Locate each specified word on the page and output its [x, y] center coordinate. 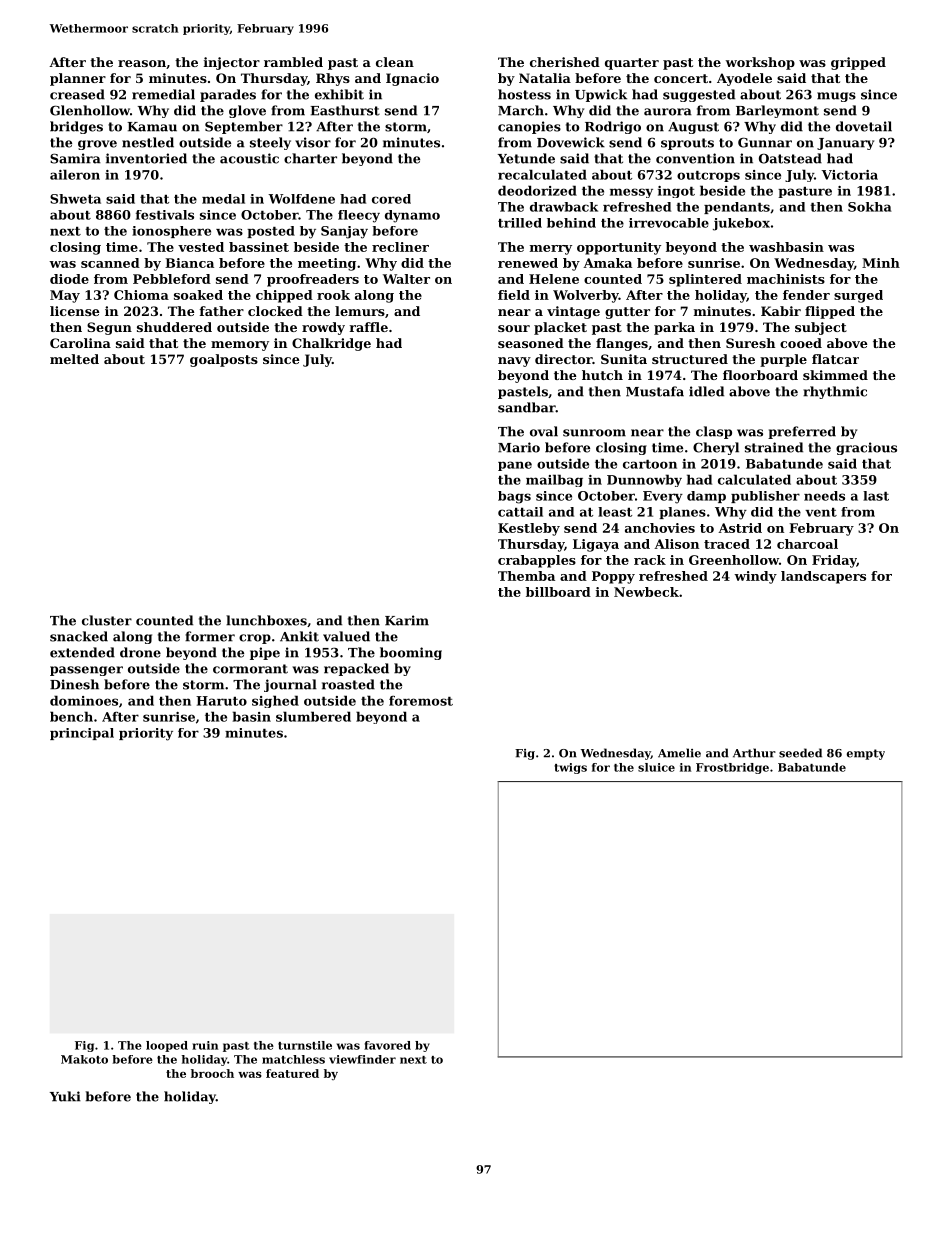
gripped [858, 63]
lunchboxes [266, 620]
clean [395, 62]
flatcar [835, 359]
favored [387, 1045]
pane [515, 466]
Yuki [65, 1096]
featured [292, 1073]
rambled [293, 62]
